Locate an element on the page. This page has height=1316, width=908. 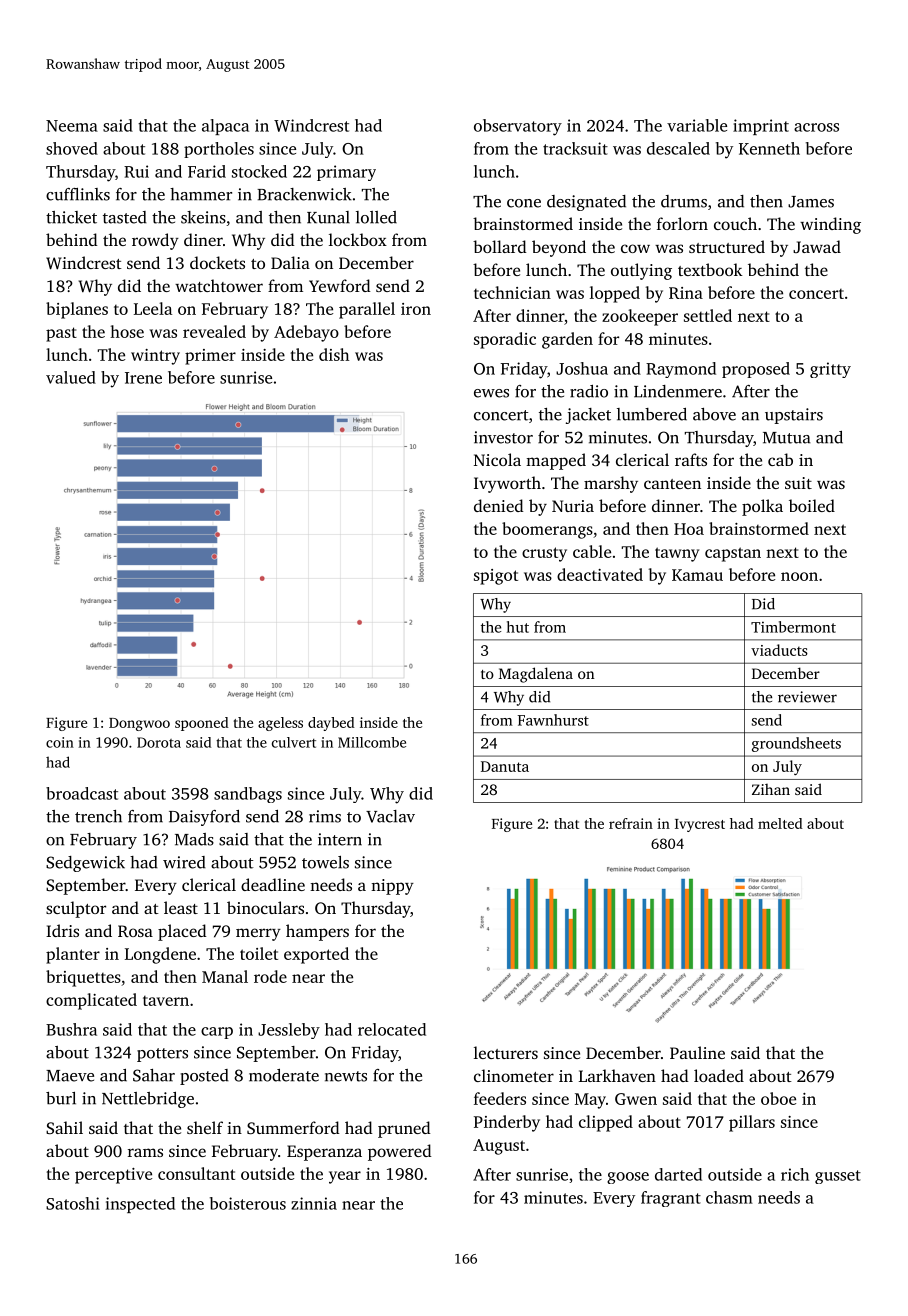
burl is located at coordinates (61, 1098).
